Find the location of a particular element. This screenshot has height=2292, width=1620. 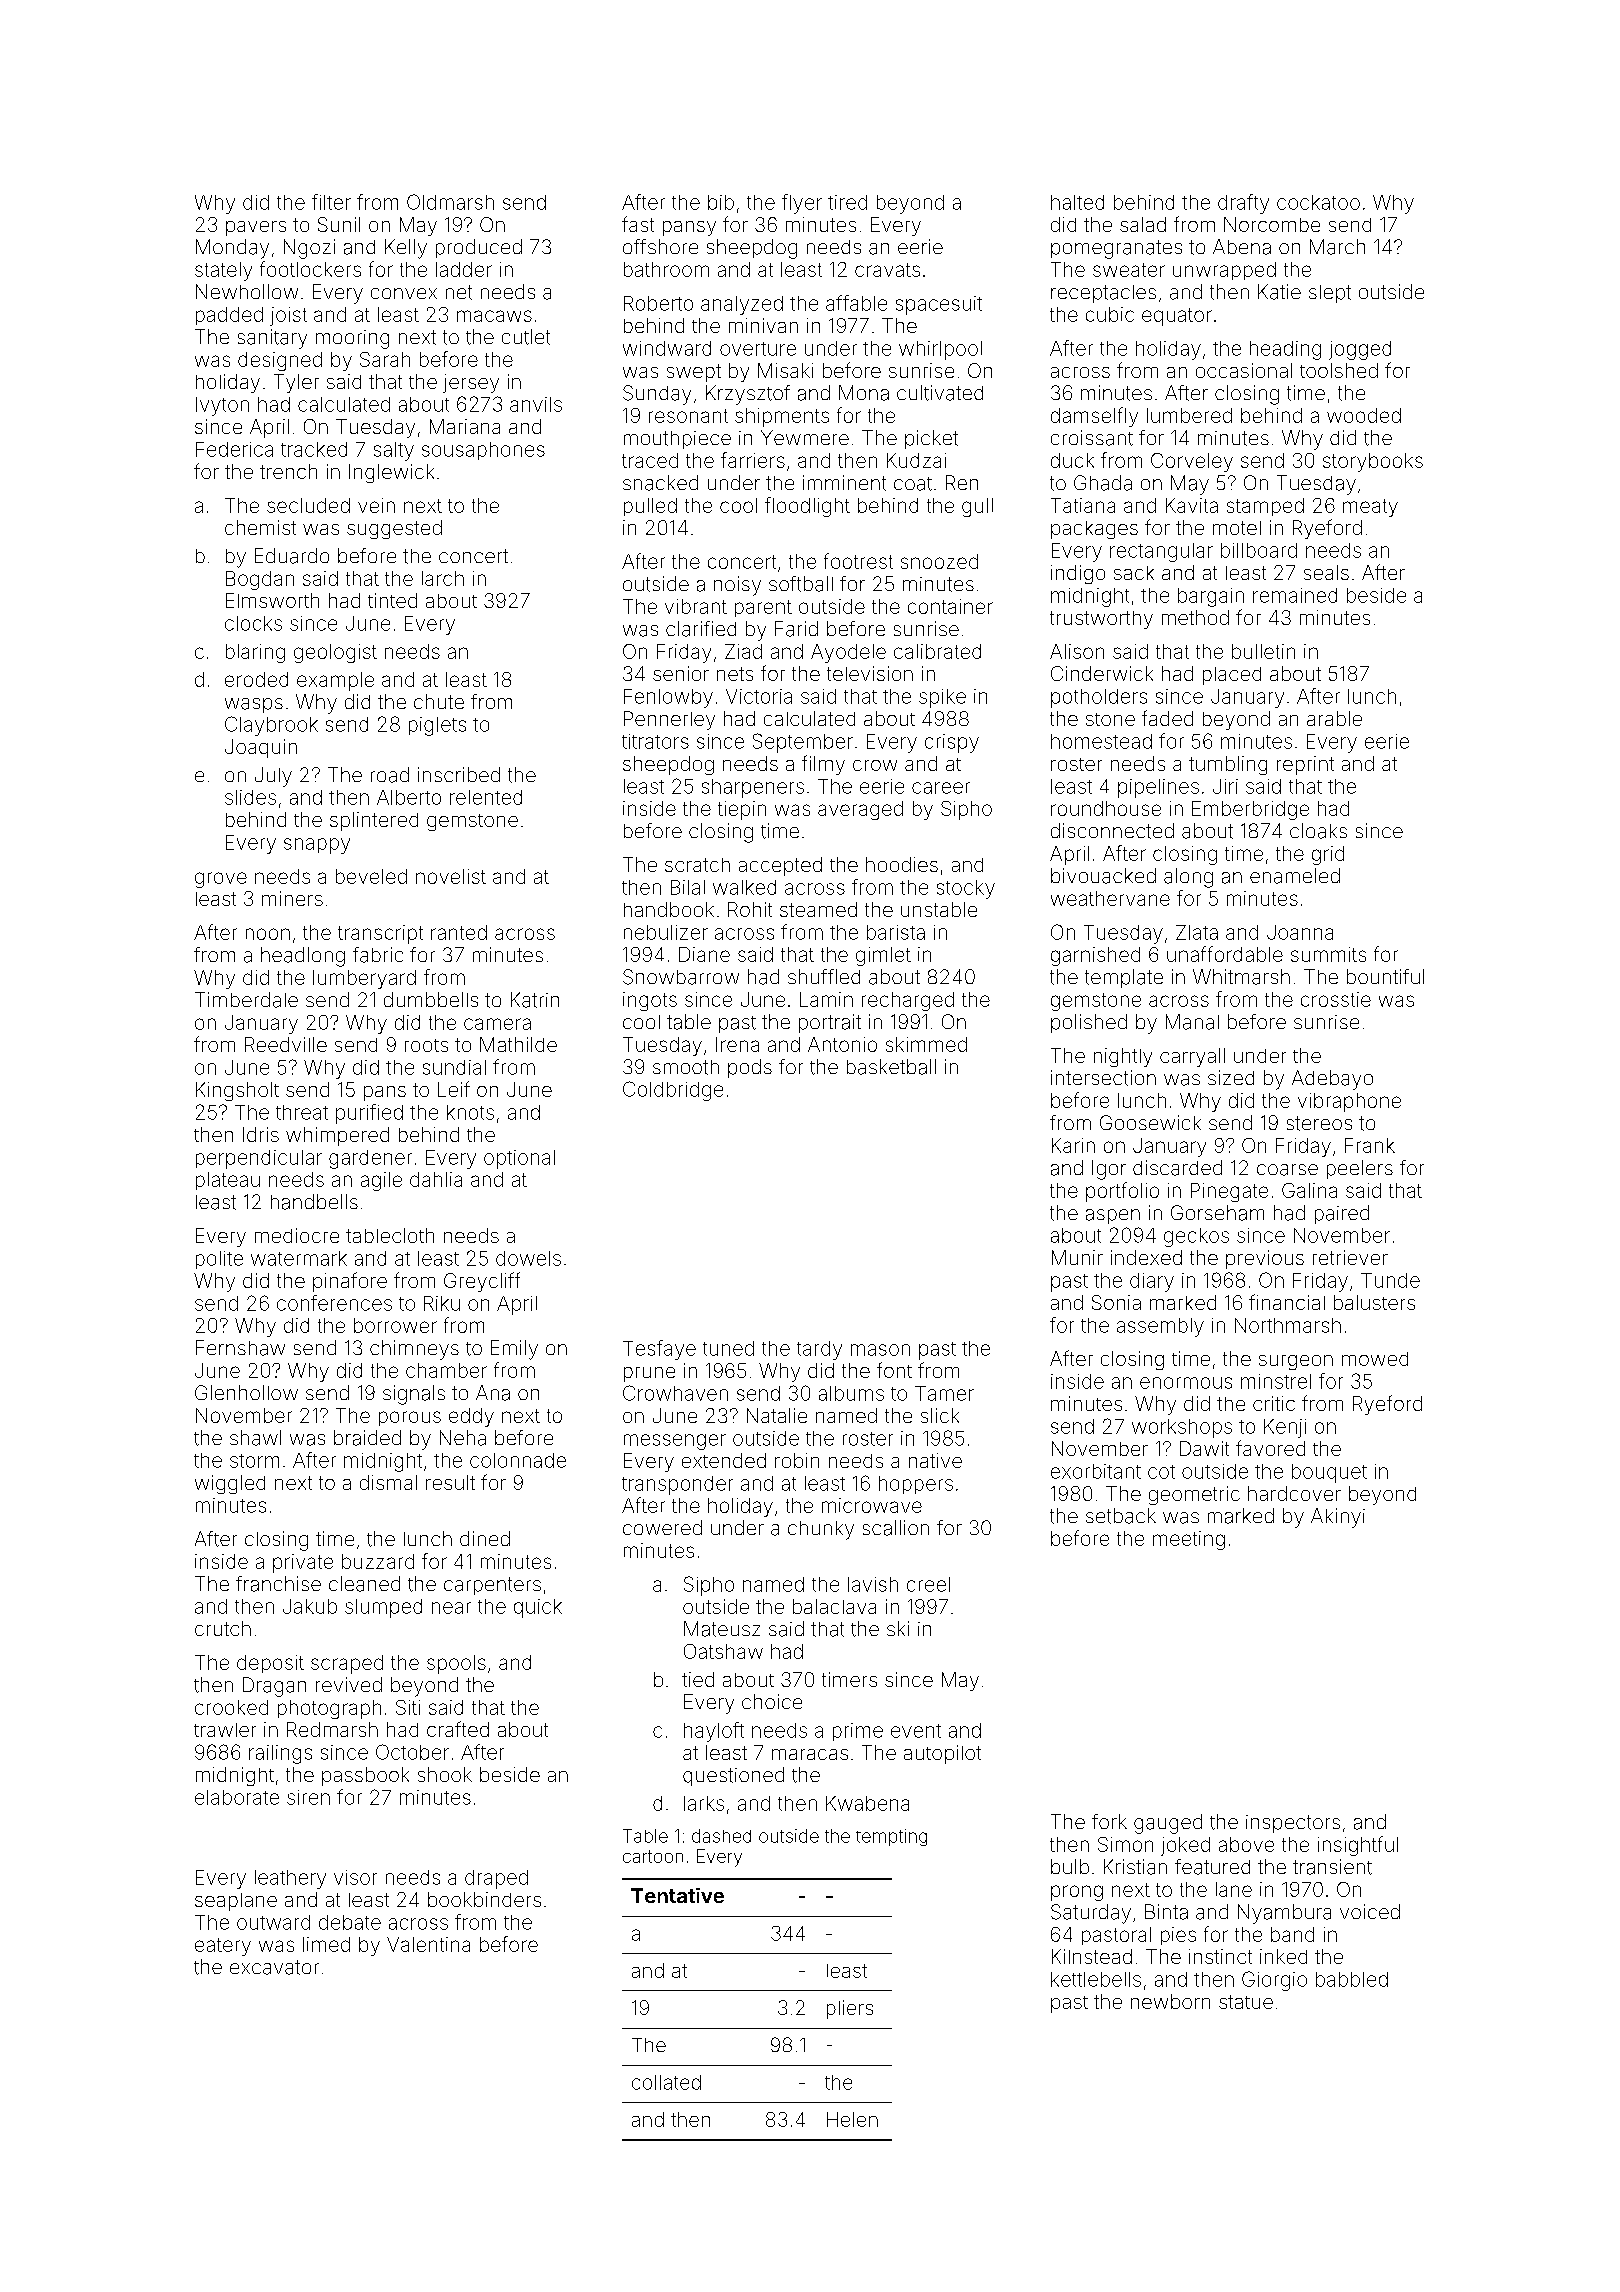

sanitary is located at coordinates (272, 339).
